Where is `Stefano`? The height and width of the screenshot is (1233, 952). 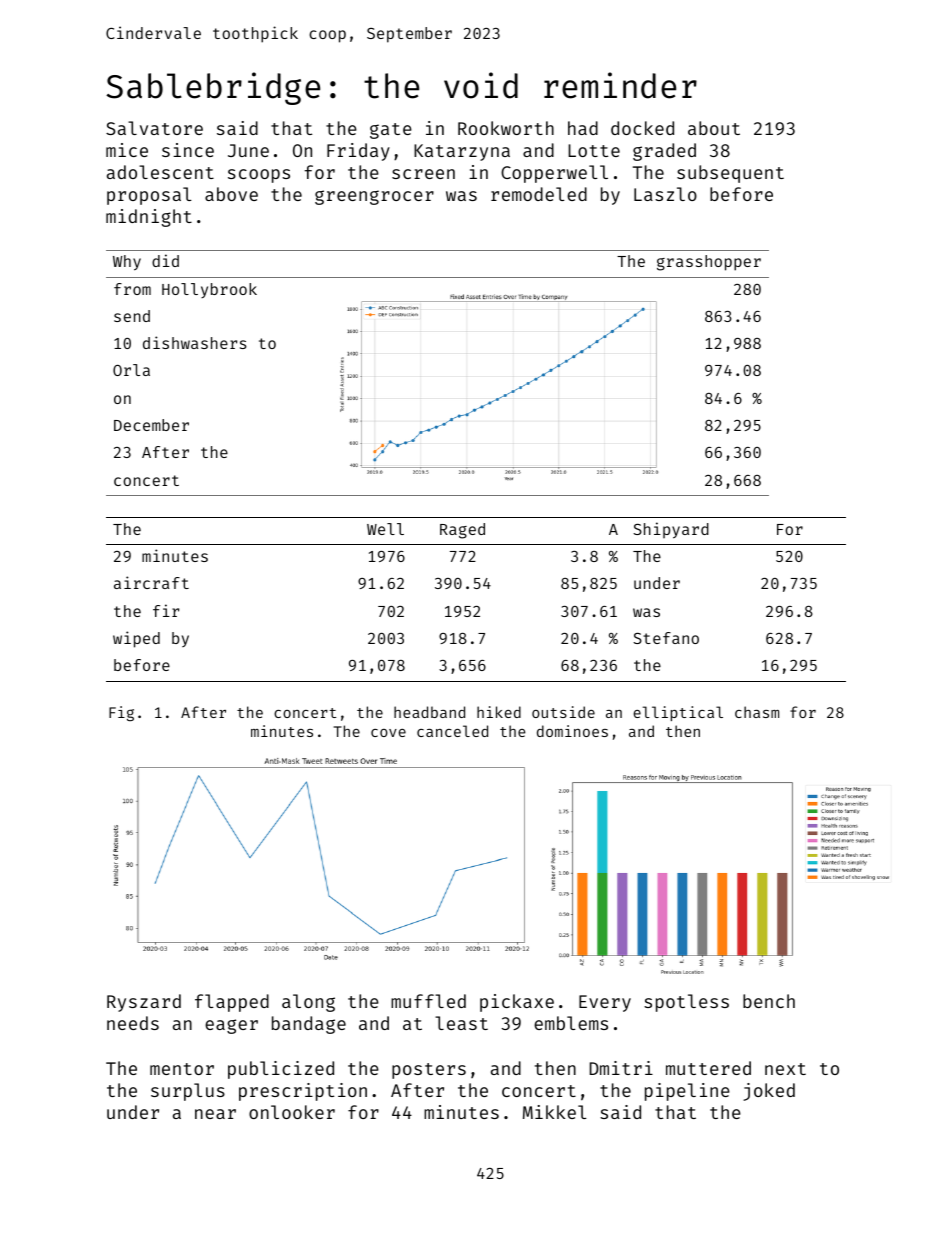 Stefano is located at coordinates (666, 638).
